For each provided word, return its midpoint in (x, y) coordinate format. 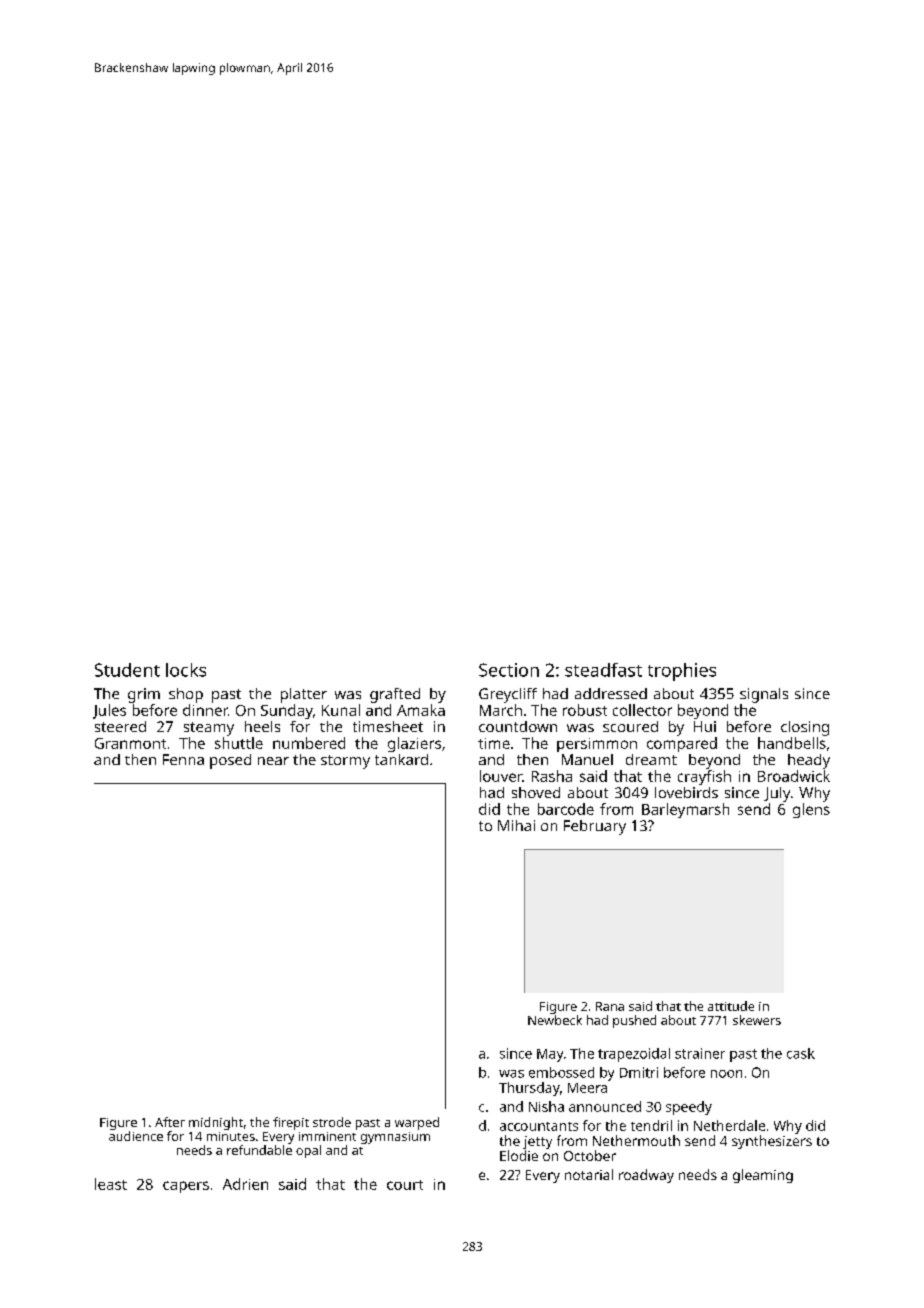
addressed (611, 693)
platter (304, 695)
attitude (731, 1006)
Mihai (516, 825)
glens (811, 810)
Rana (610, 1006)
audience (136, 1136)
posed (230, 761)
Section (509, 670)
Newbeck (555, 1020)
